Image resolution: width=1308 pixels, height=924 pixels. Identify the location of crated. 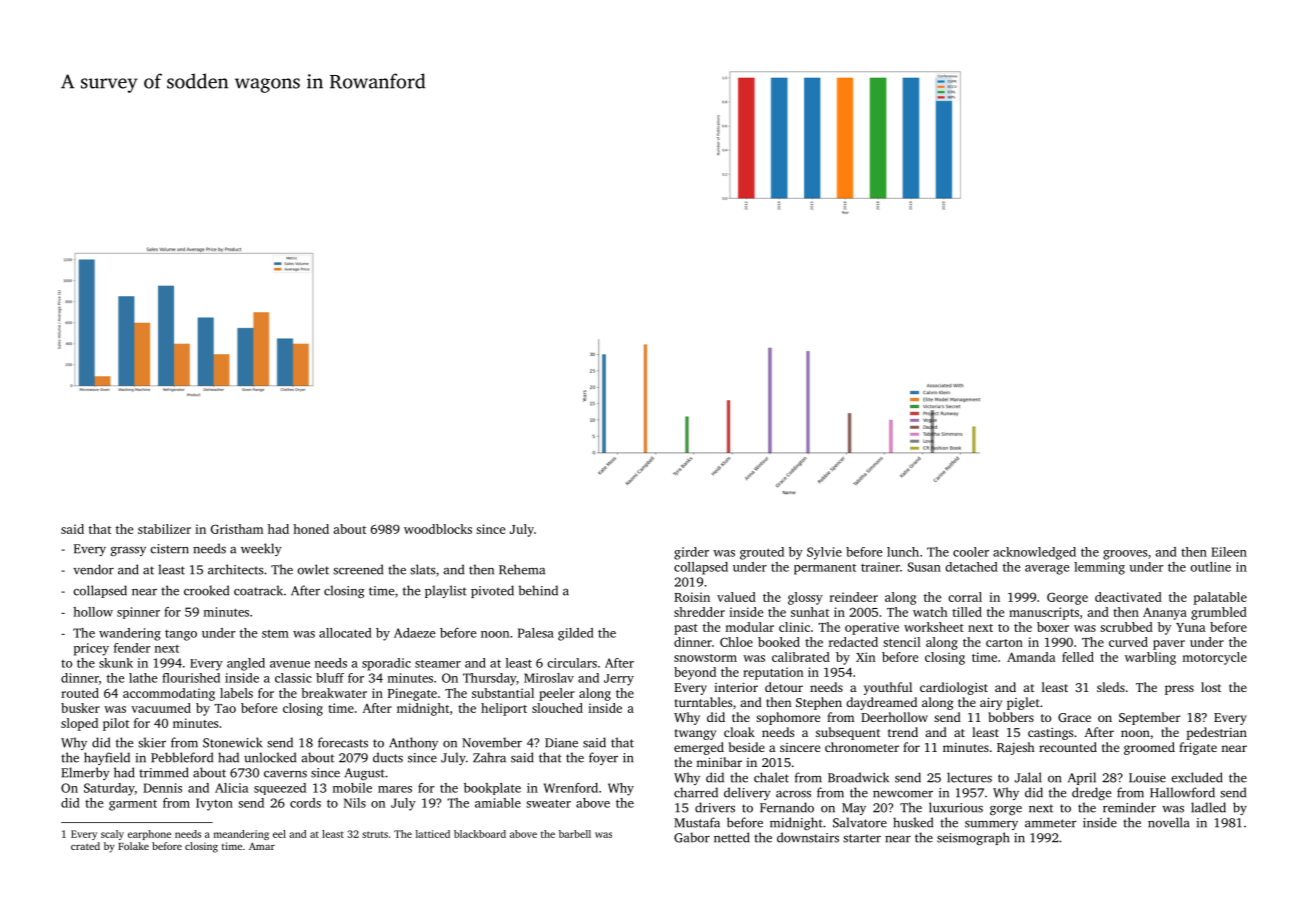
(85, 846).
